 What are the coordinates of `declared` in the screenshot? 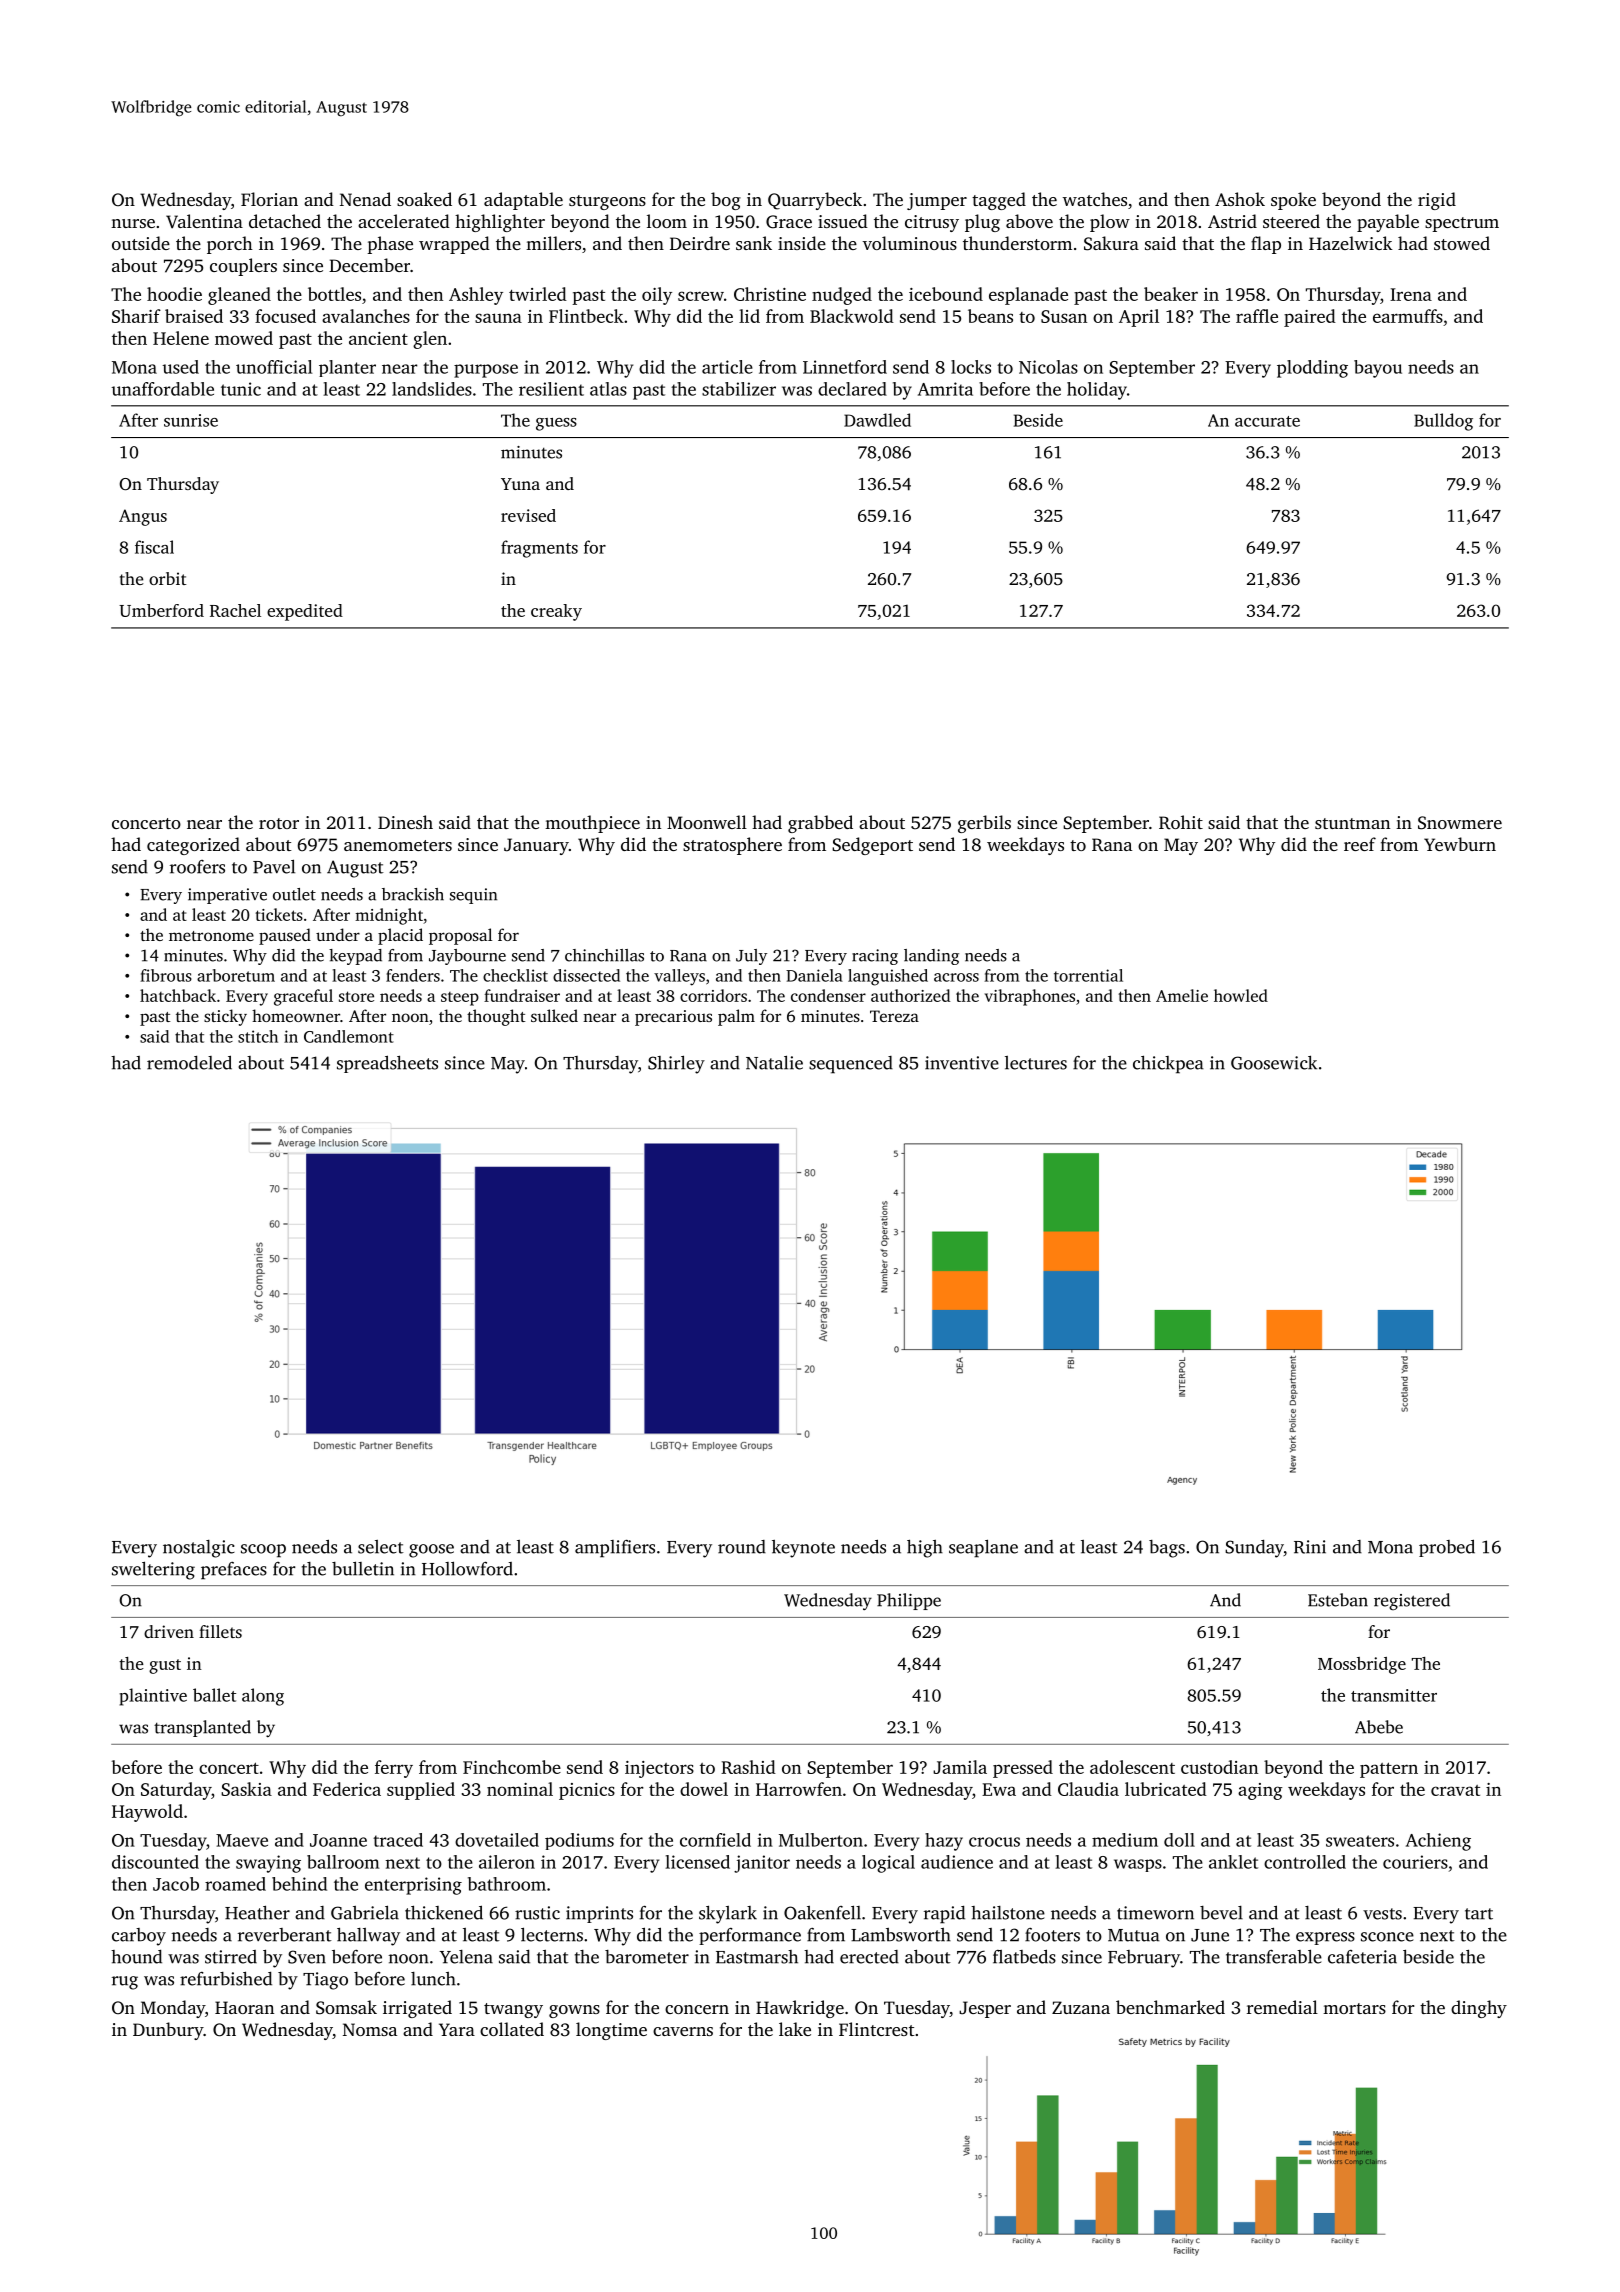 It's located at (852, 389).
